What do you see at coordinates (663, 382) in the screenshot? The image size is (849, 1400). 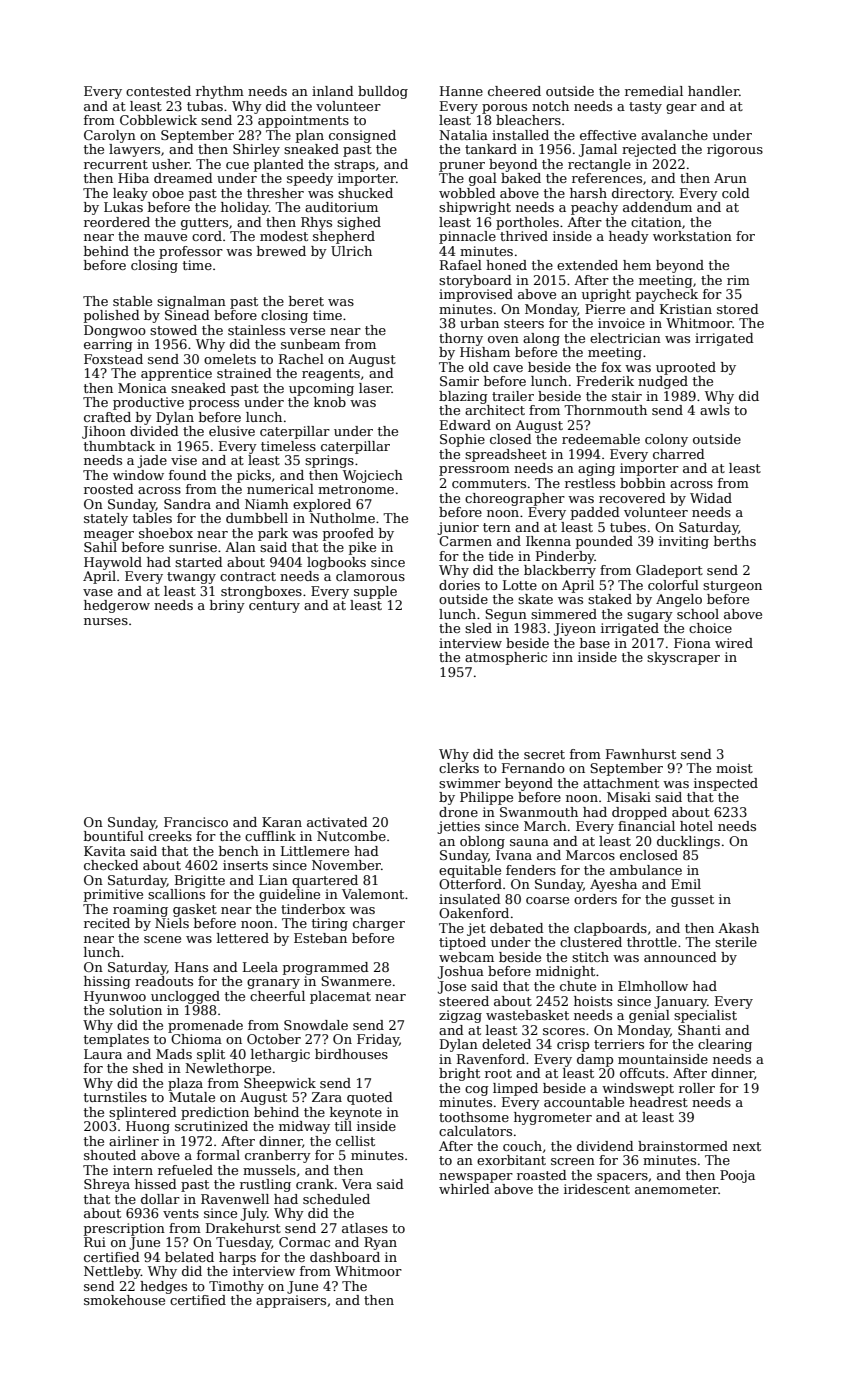 I see `nudged` at bounding box center [663, 382].
